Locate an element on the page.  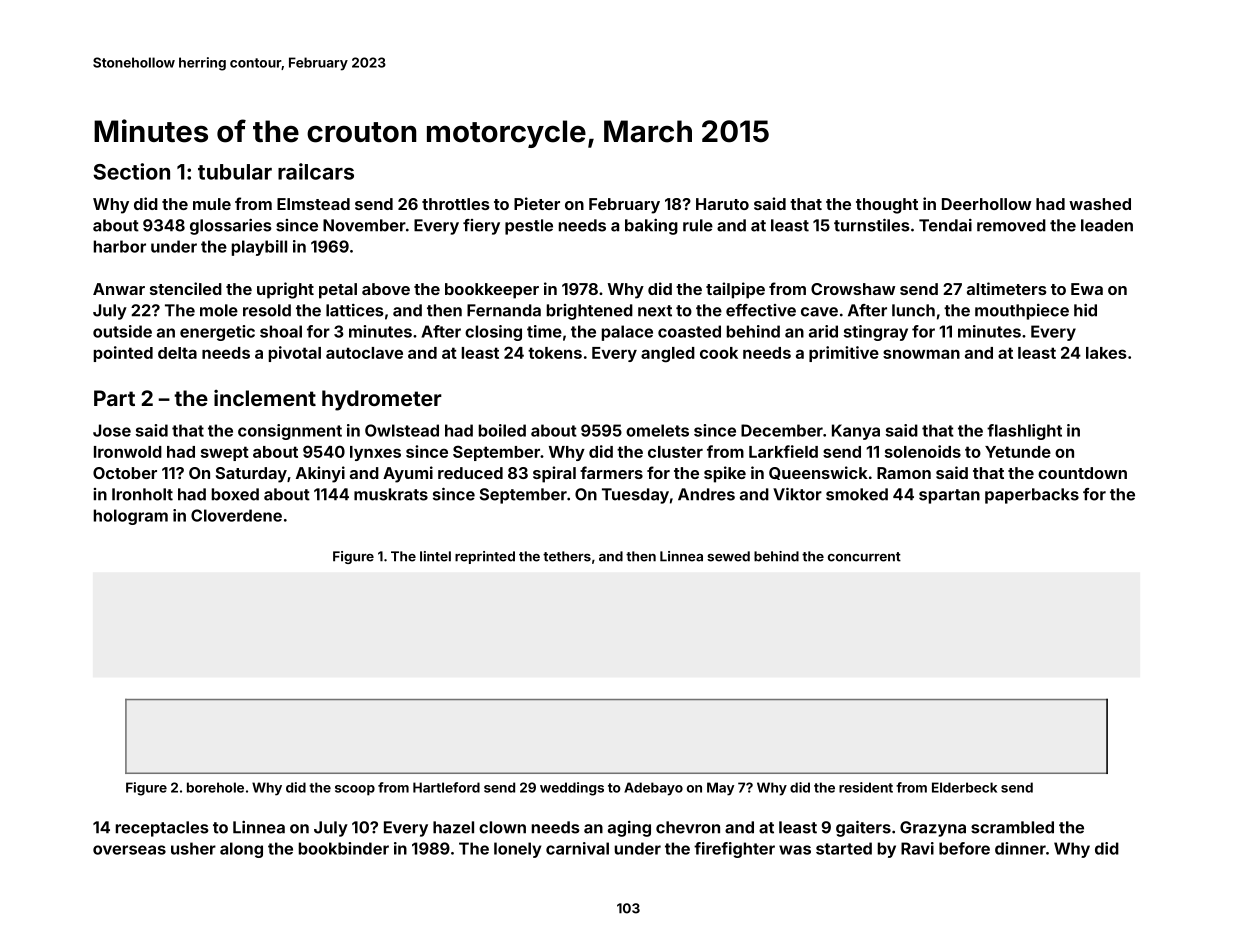
borehole is located at coordinates (215, 787).
